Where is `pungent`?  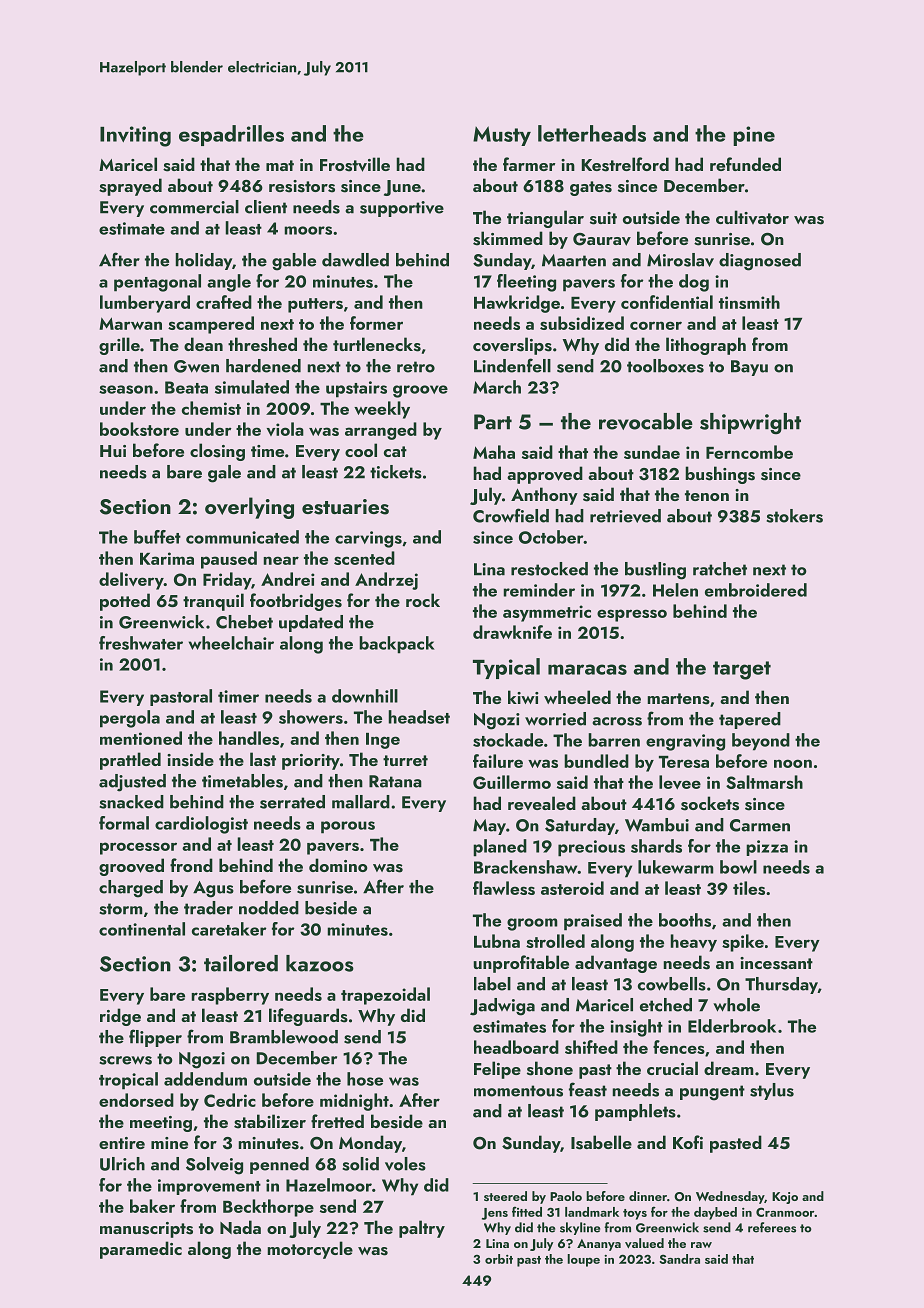
pungent is located at coordinates (712, 1093).
